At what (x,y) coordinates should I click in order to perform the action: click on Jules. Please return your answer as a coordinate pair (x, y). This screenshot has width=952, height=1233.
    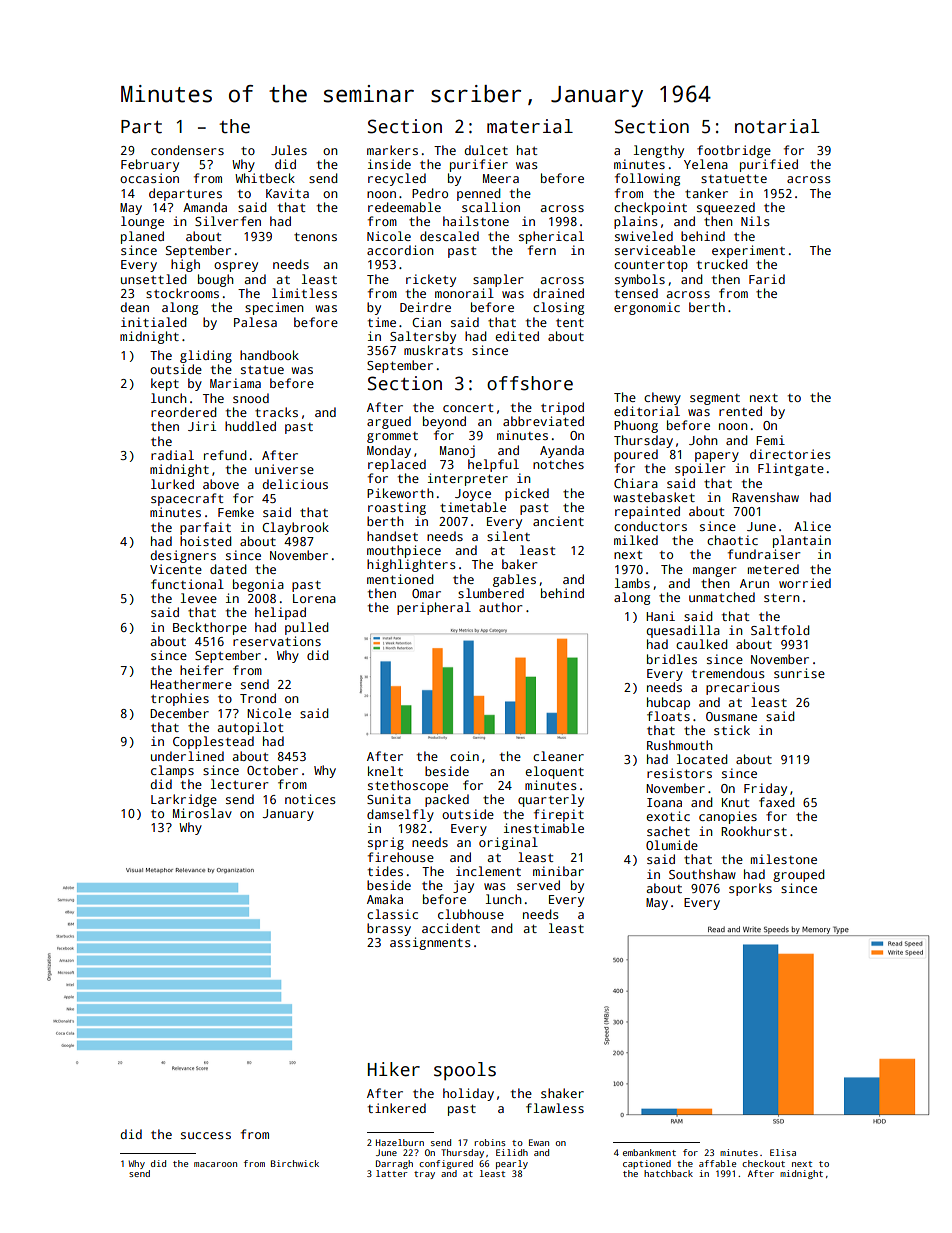
    Looking at the image, I should click on (289, 150).
